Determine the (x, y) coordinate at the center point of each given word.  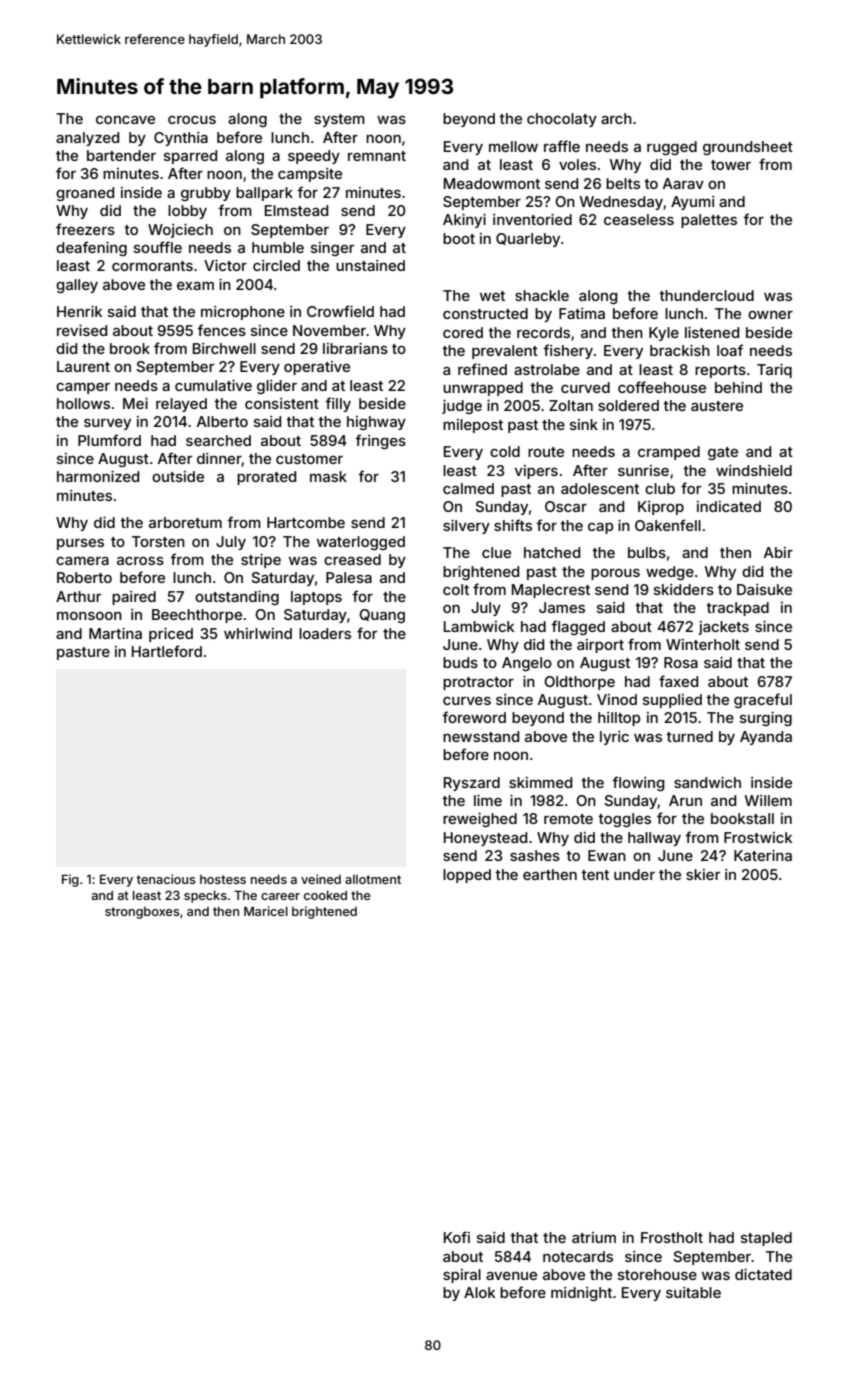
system (339, 120)
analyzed (87, 139)
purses (80, 544)
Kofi (457, 1237)
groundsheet (748, 148)
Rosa (681, 662)
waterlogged (361, 543)
